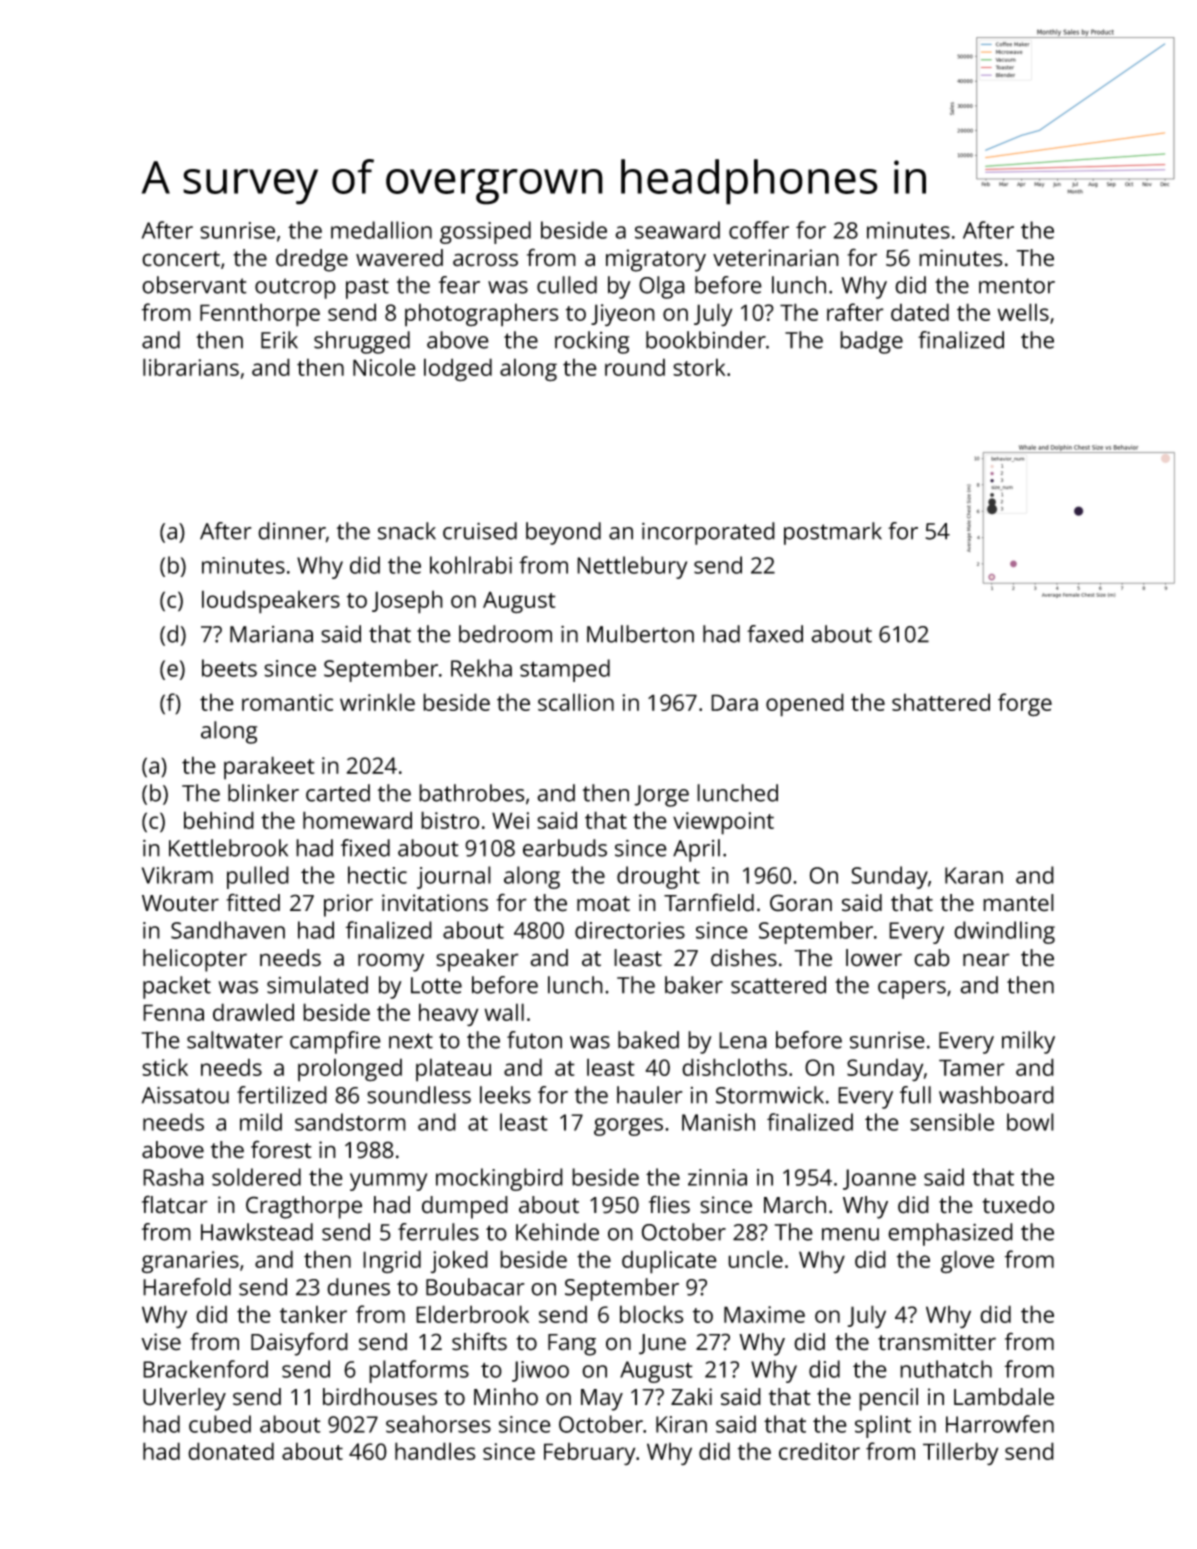  What do you see at coordinates (879, 1179) in the document?
I see `Joanne` at bounding box center [879, 1179].
